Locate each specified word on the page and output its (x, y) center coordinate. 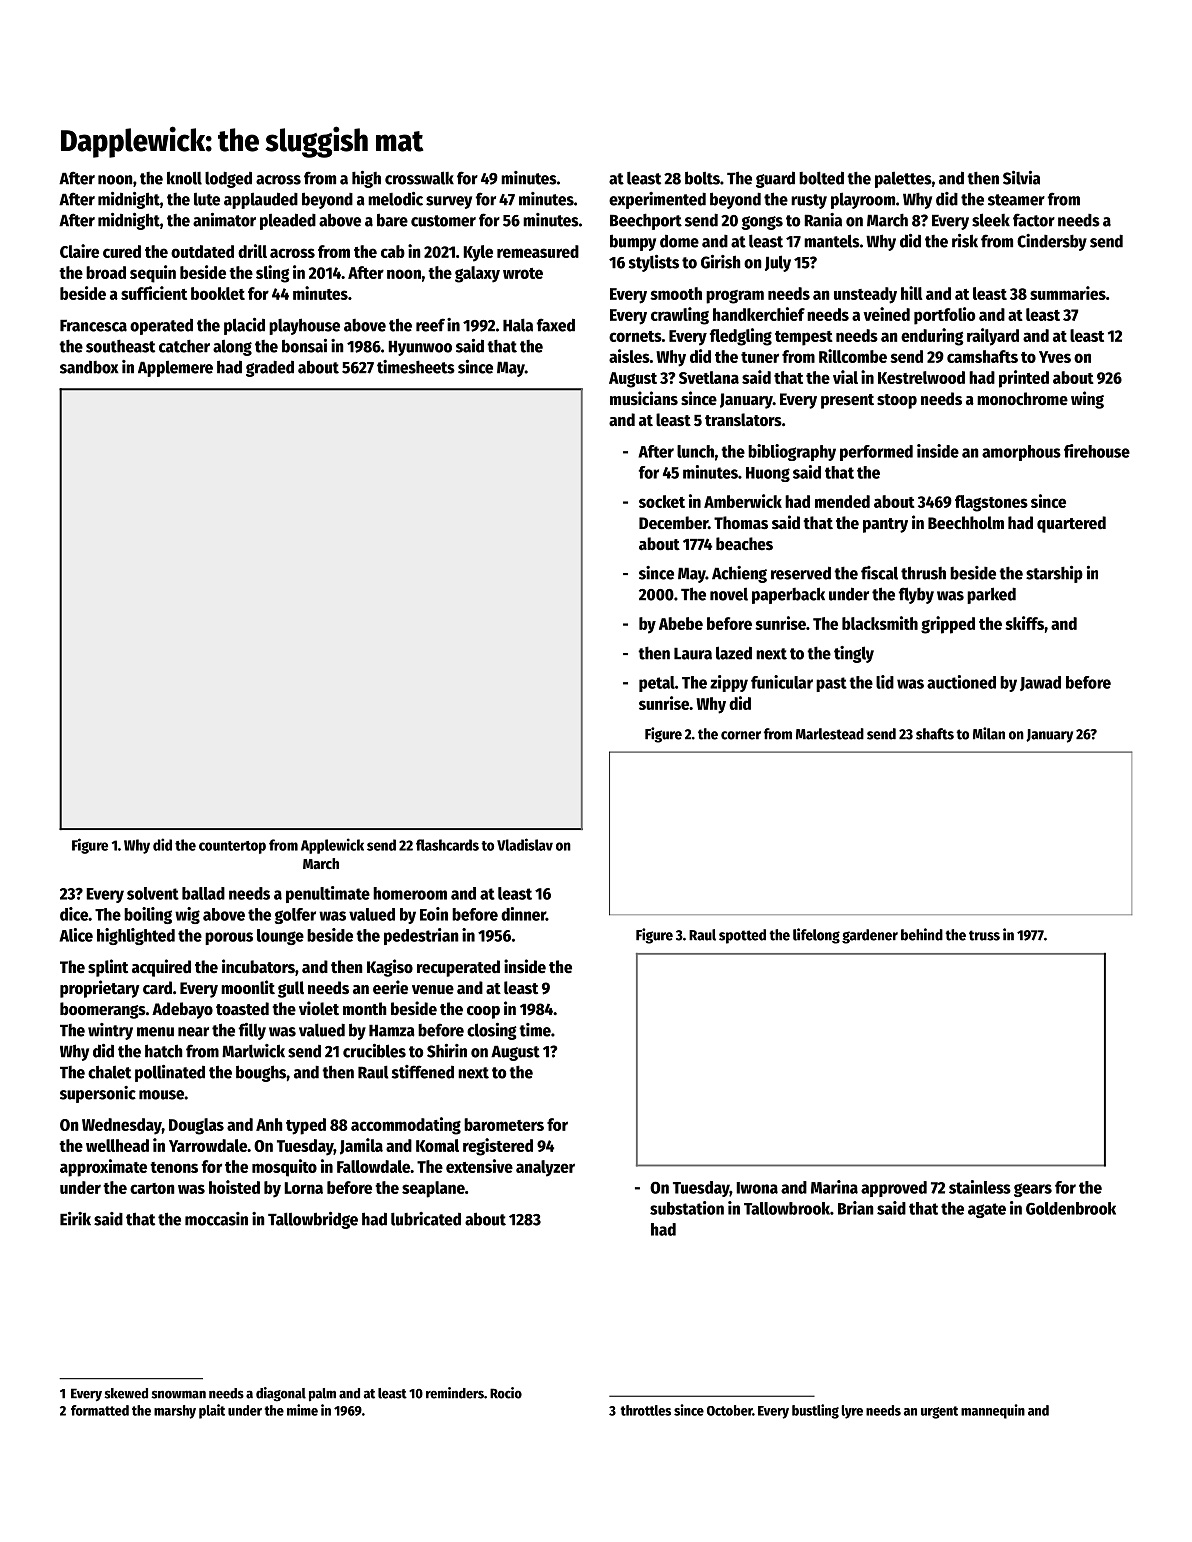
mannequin (993, 1411)
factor (1034, 220)
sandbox (89, 367)
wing (1087, 400)
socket (662, 501)
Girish (721, 262)
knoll (184, 178)
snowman (178, 1394)
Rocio (506, 1393)
